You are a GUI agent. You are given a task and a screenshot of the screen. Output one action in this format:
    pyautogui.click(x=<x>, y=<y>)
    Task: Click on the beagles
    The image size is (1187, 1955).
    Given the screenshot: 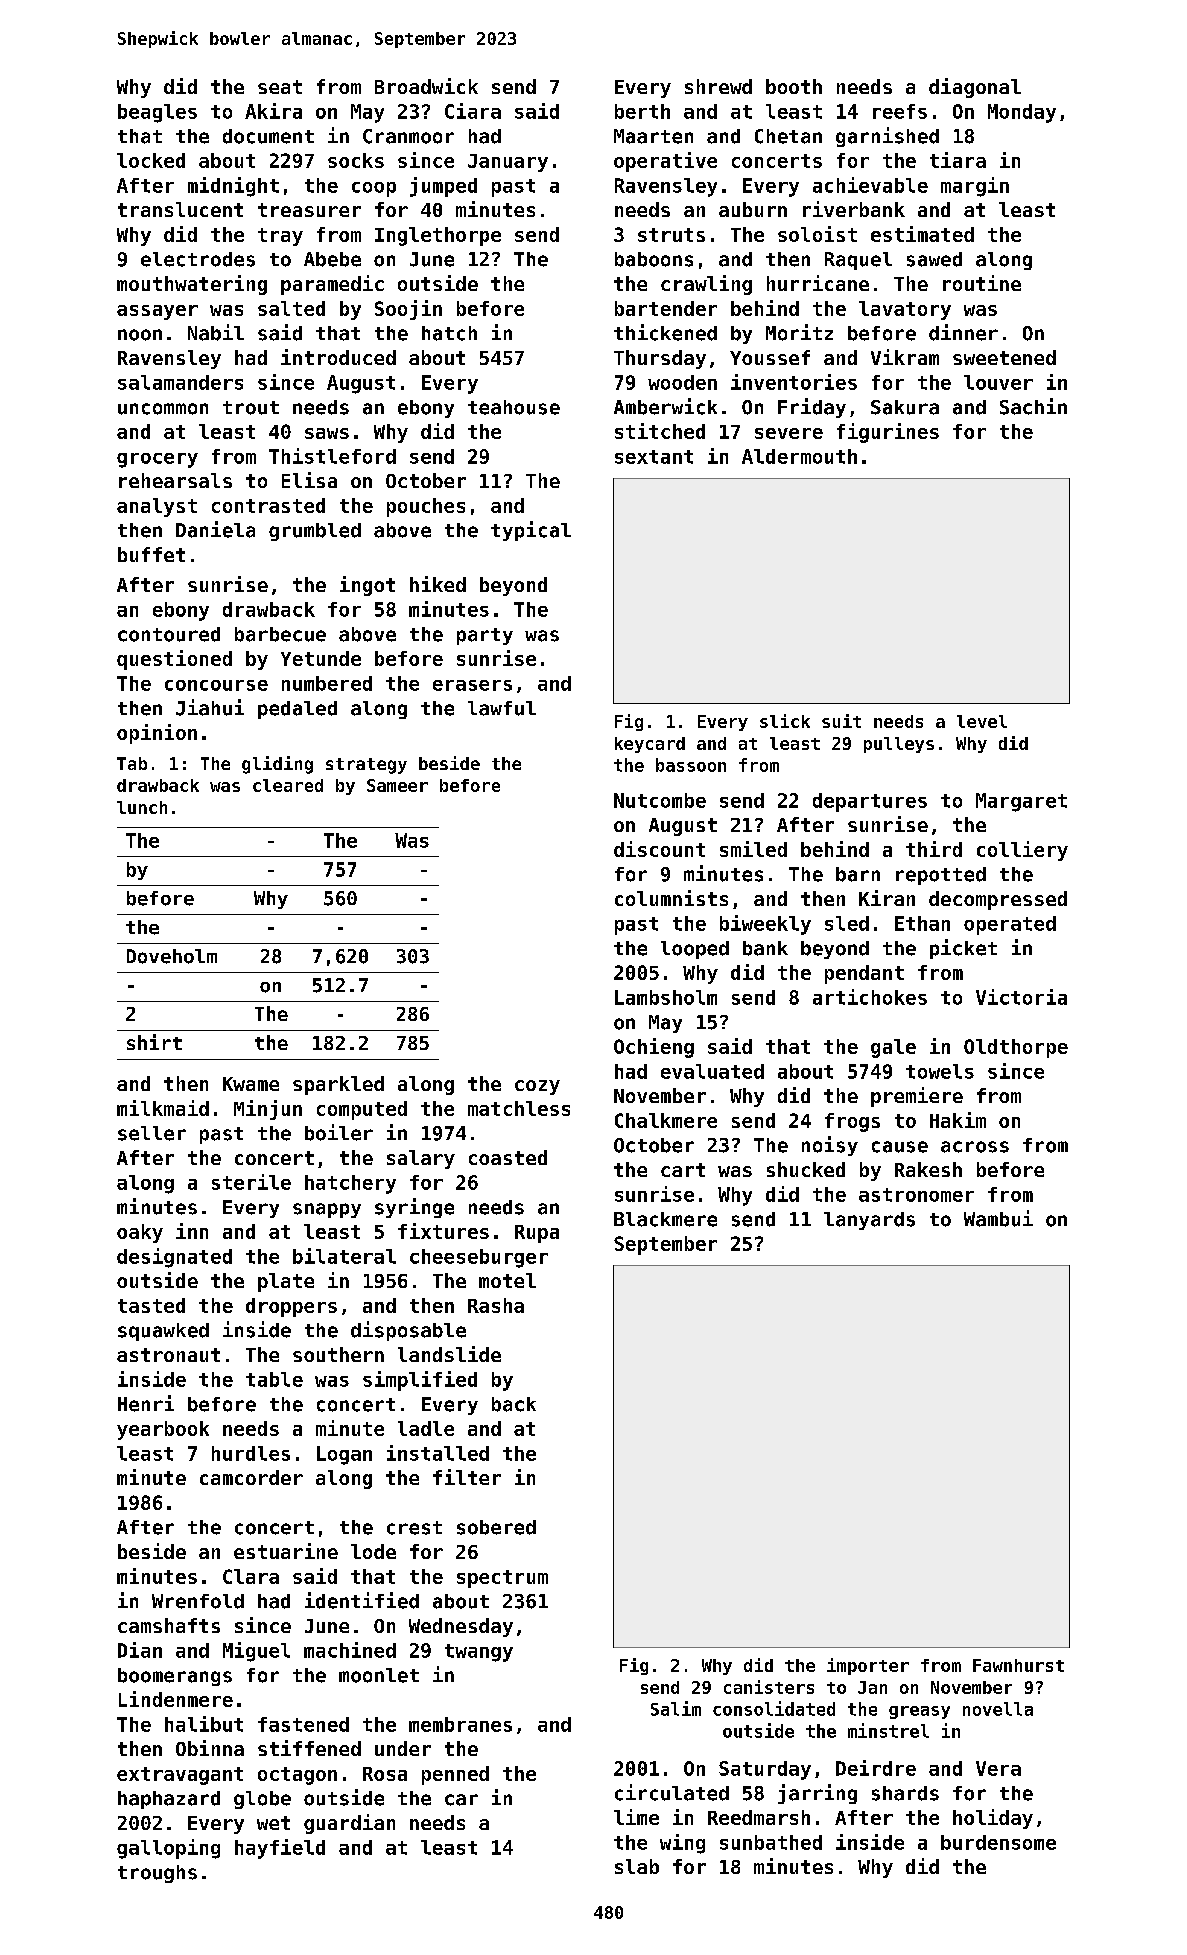 What is the action you would take?
    pyautogui.click(x=157, y=113)
